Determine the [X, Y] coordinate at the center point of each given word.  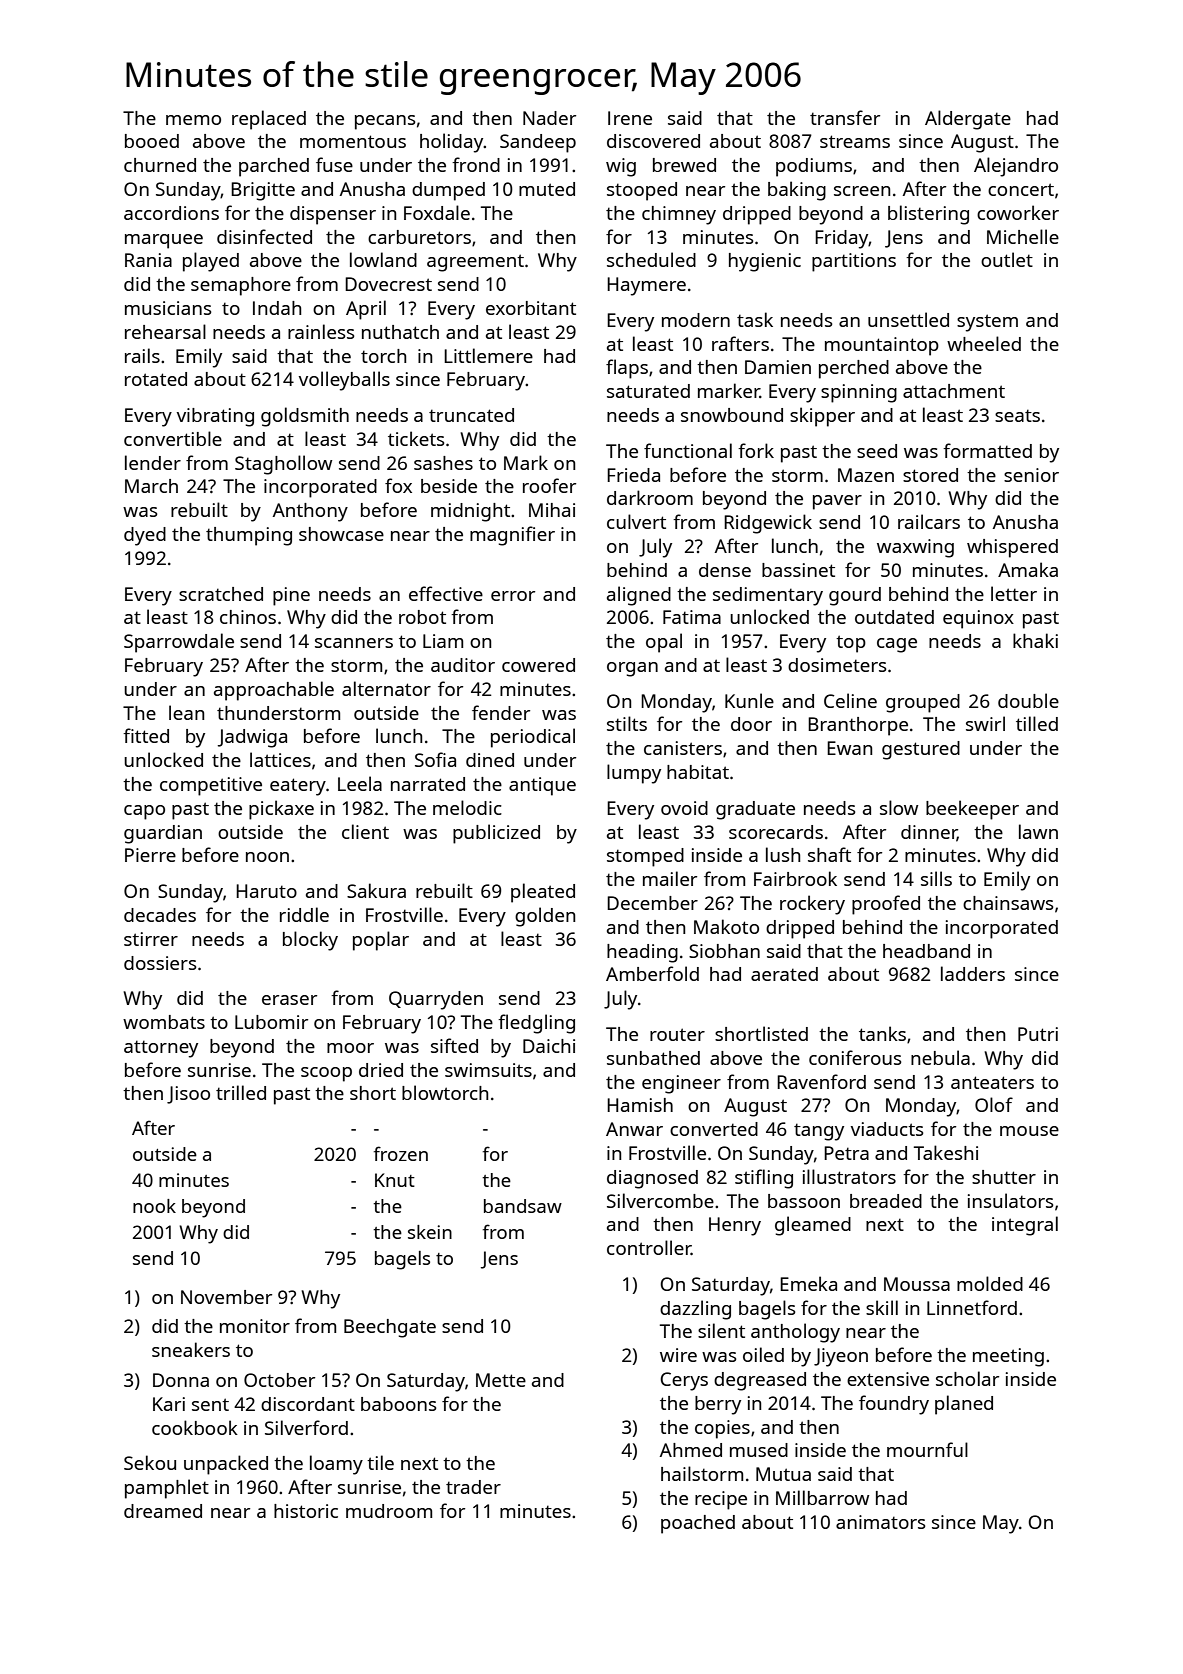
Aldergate [968, 120]
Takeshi [946, 1152]
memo [193, 120]
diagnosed [652, 1179]
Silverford [306, 1427]
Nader [549, 118]
